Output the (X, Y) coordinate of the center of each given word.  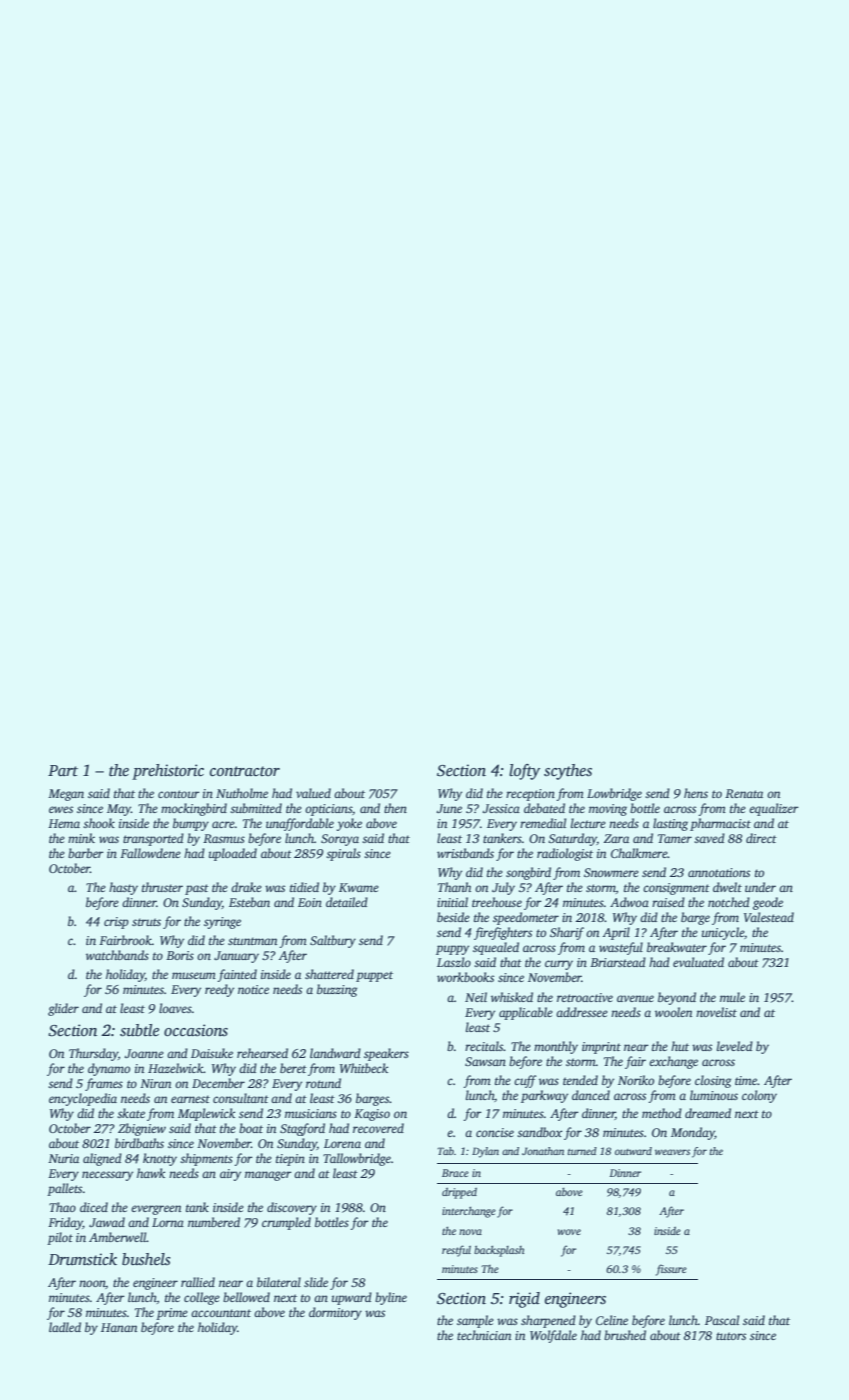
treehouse (497, 902)
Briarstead (618, 962)
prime (172, 1314)
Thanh (454, 887)
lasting (670, 824)
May (119, 810)
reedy (219, 990)
